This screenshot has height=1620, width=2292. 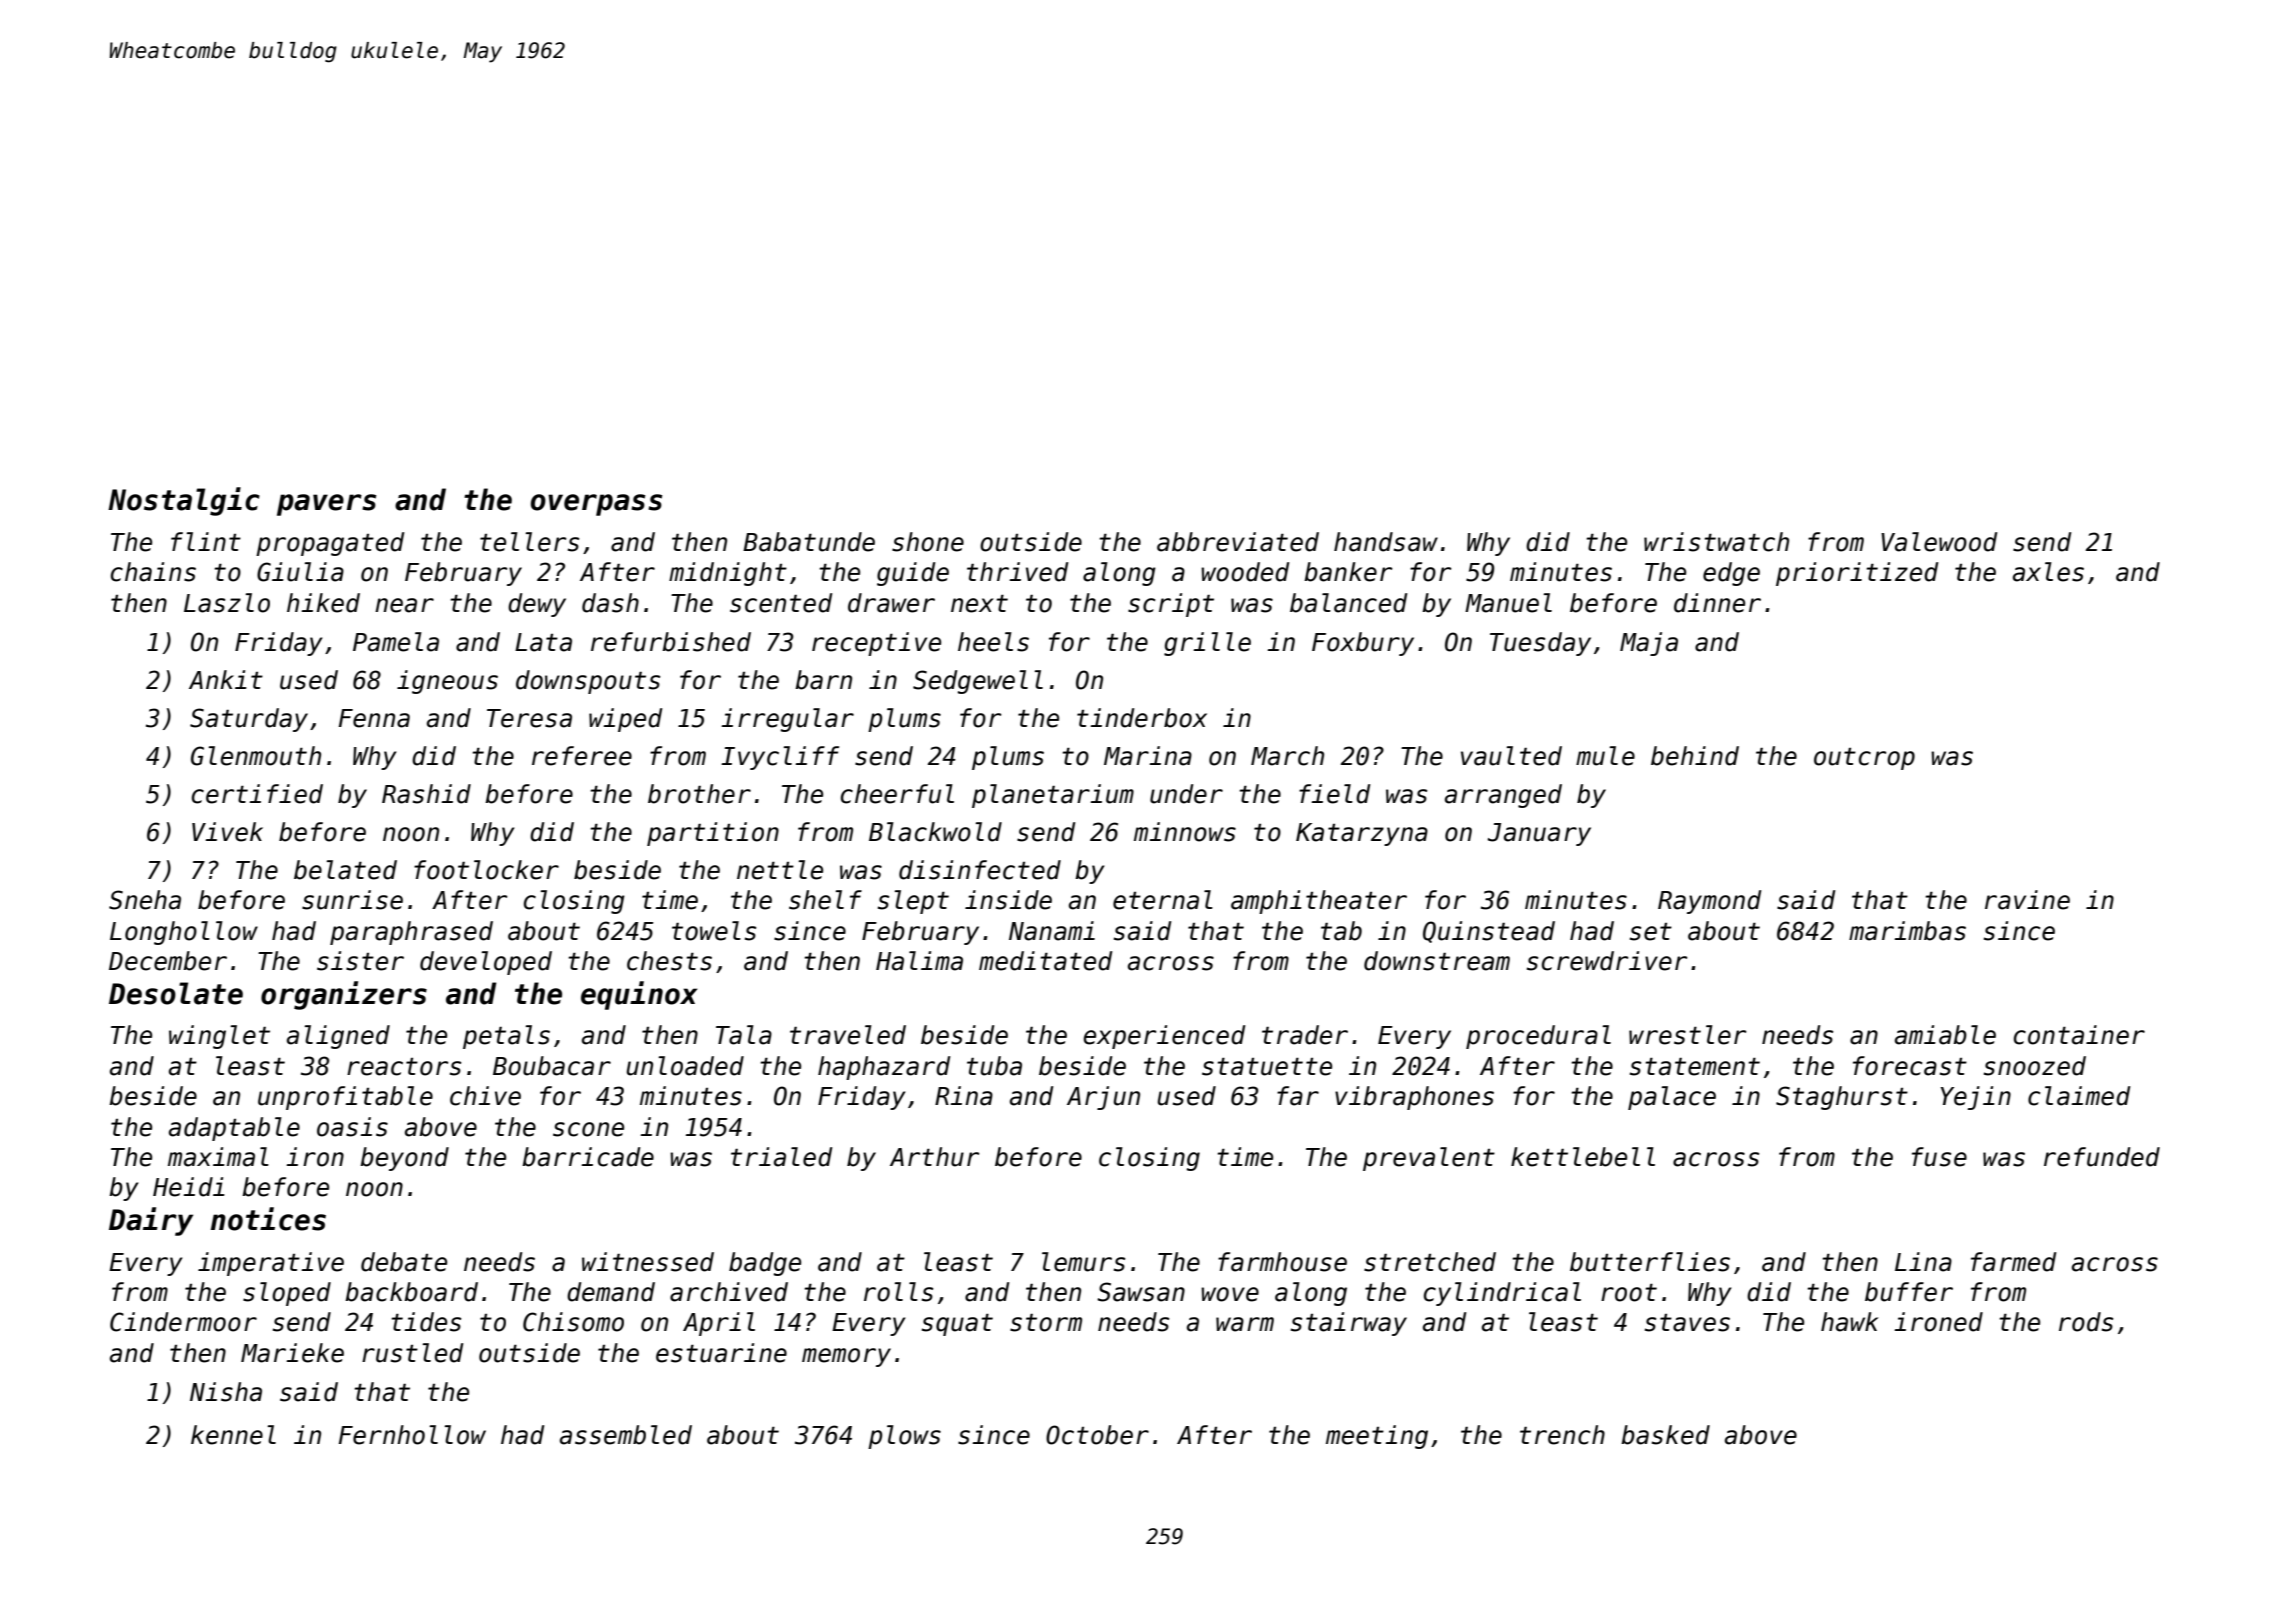 What do you see at coordinates (233, 1435) in the screenshot?
I see `kennel` at bounding box center [233, 1435].
